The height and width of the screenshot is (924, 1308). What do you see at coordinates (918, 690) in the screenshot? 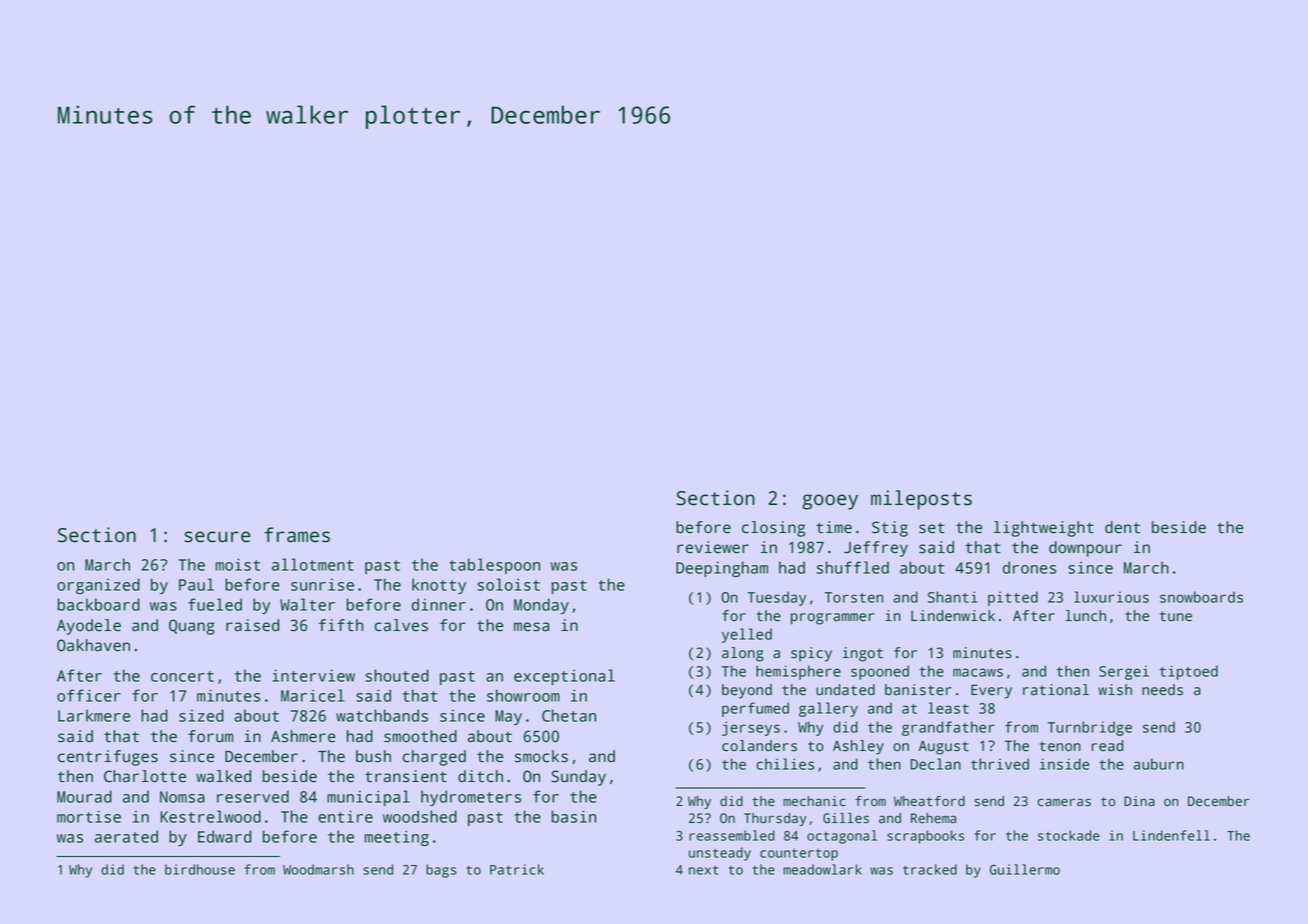
I see `banister` at bounding box center [918, 690].
